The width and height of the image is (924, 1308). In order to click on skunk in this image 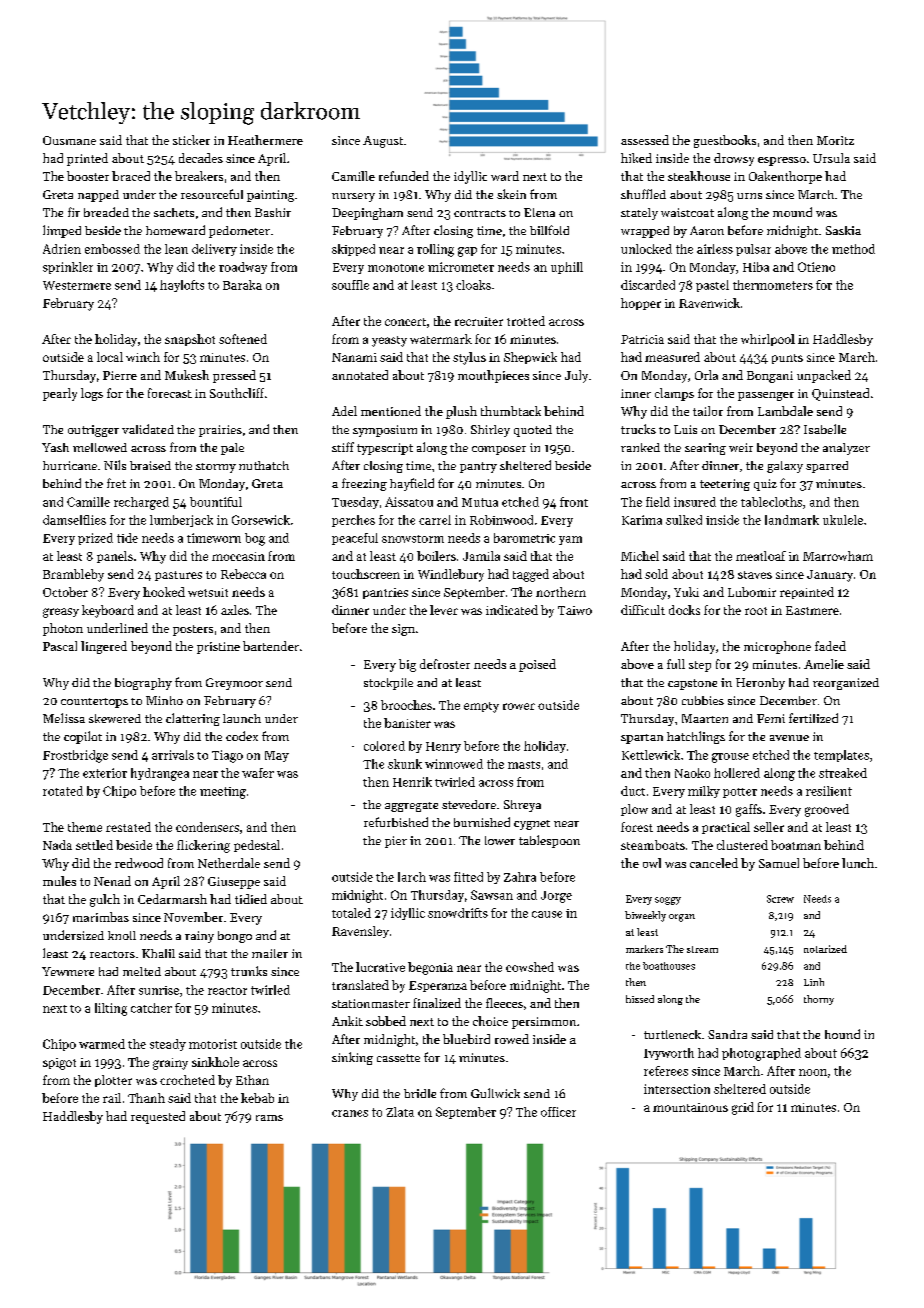, I will do `click(405, 764)`.
